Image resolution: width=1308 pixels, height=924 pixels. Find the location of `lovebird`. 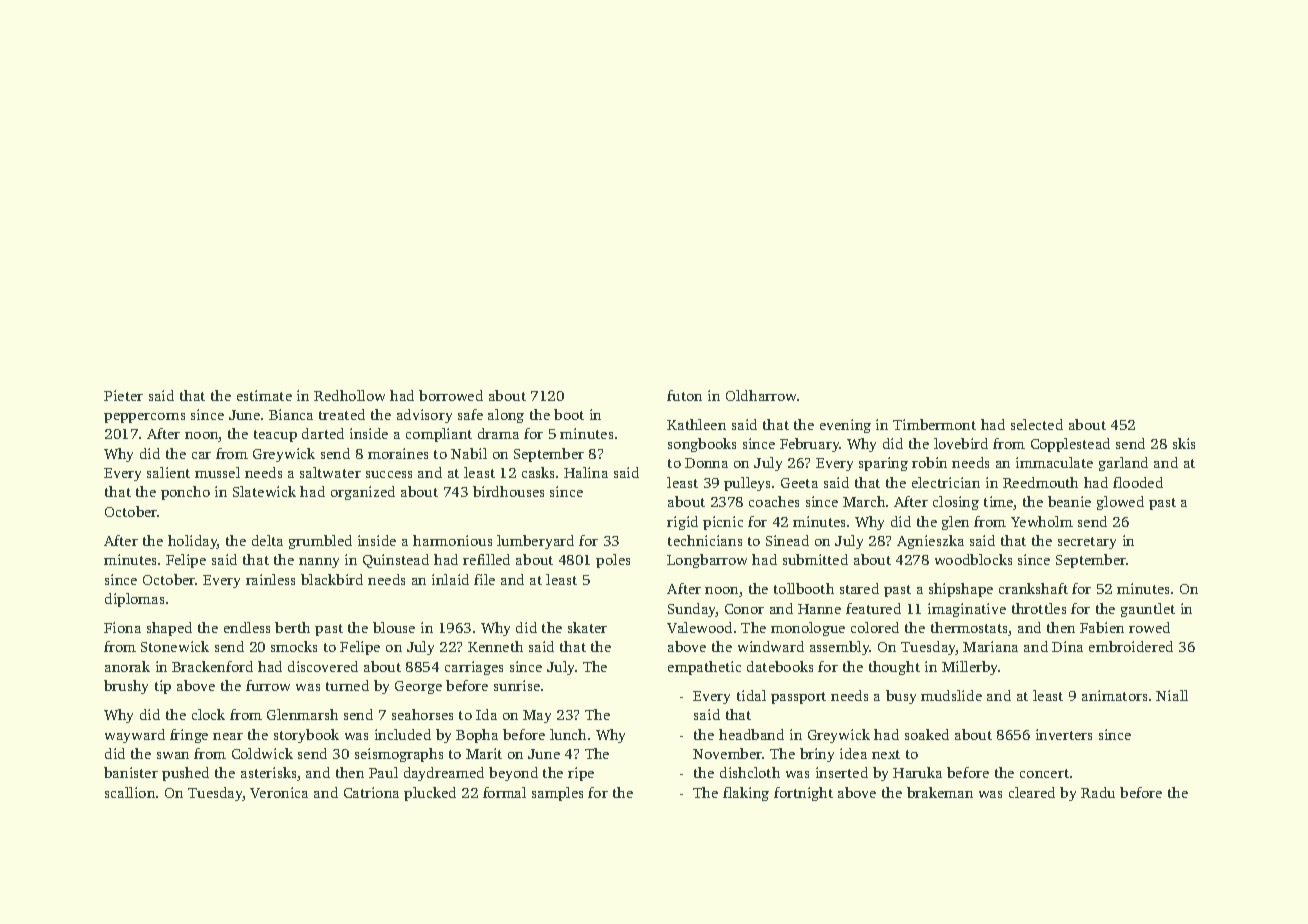

lovebird is located at coordinates (961, 443).
